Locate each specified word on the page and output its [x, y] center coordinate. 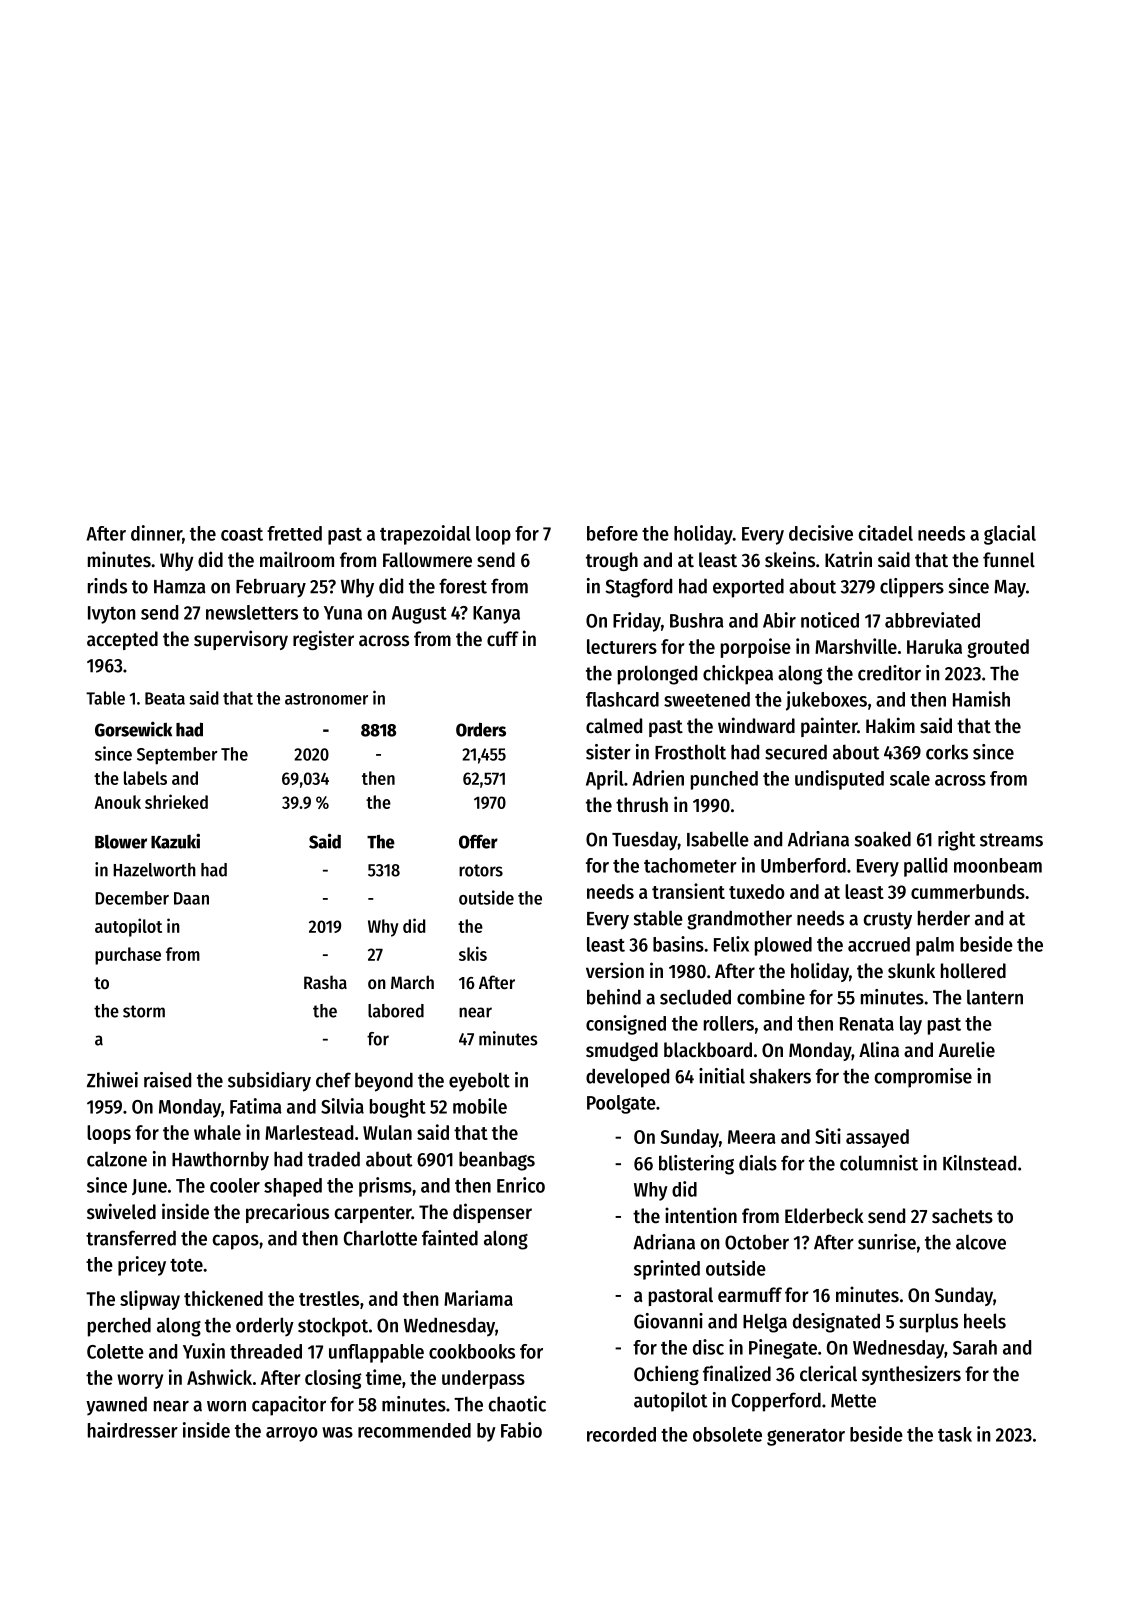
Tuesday [645, 841]
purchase [128, 956]
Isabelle [718, 839]
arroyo [292, 1434]
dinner [156, 533]
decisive [821, 533]
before [612, 533]
